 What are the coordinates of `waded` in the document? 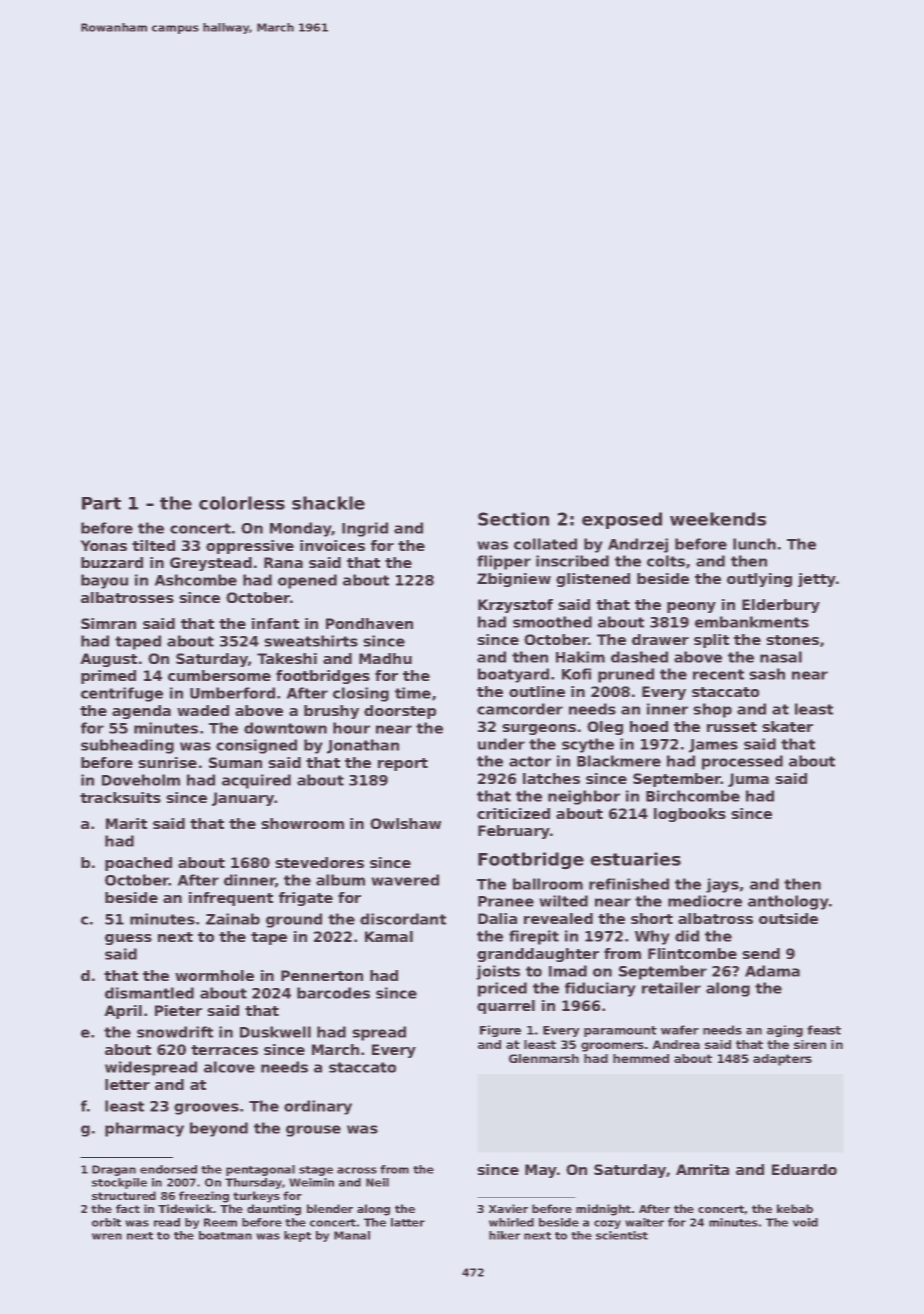 It's located at (203, 710).
